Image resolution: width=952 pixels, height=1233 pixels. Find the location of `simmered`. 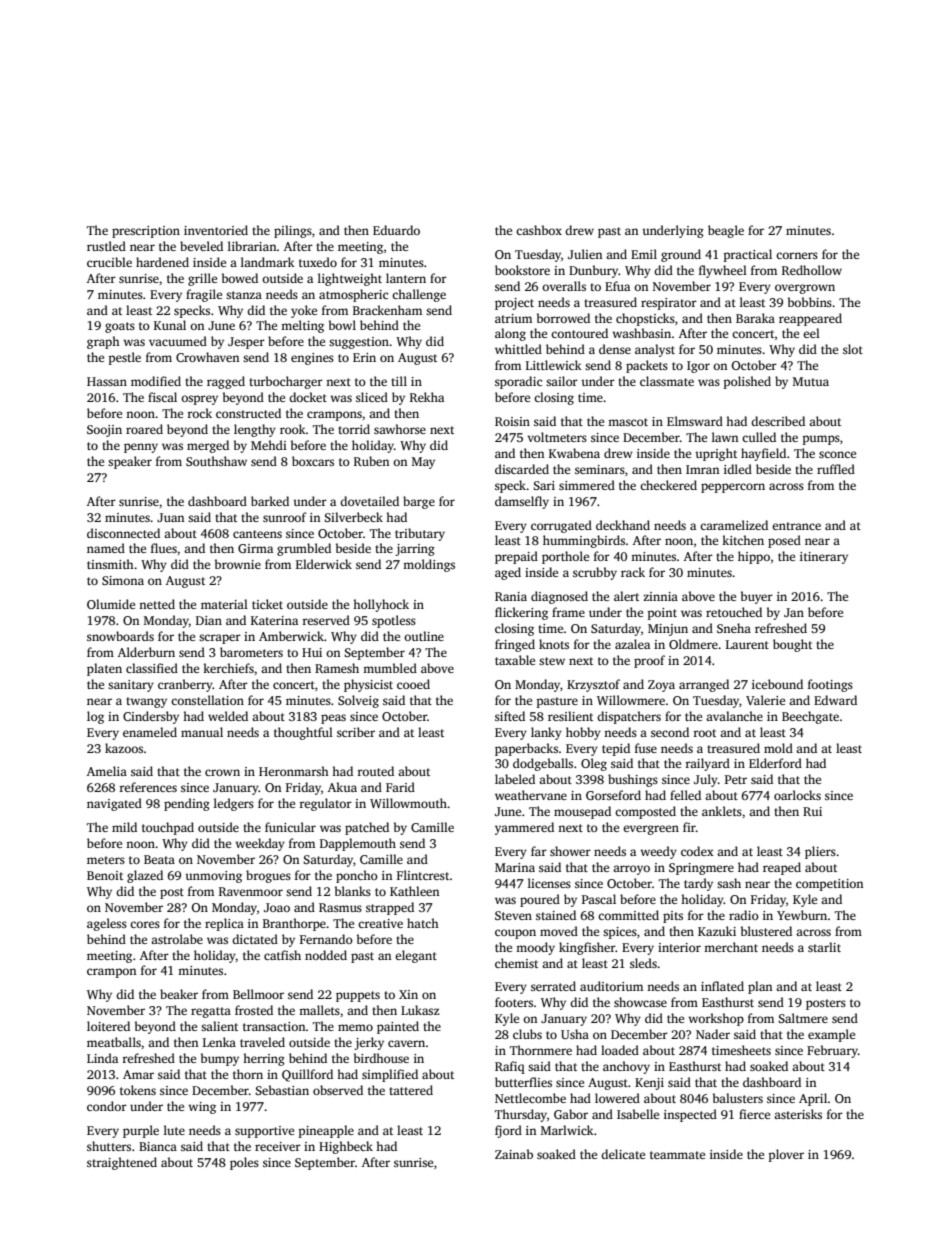

simmered is located at coordinates (587, 485).
